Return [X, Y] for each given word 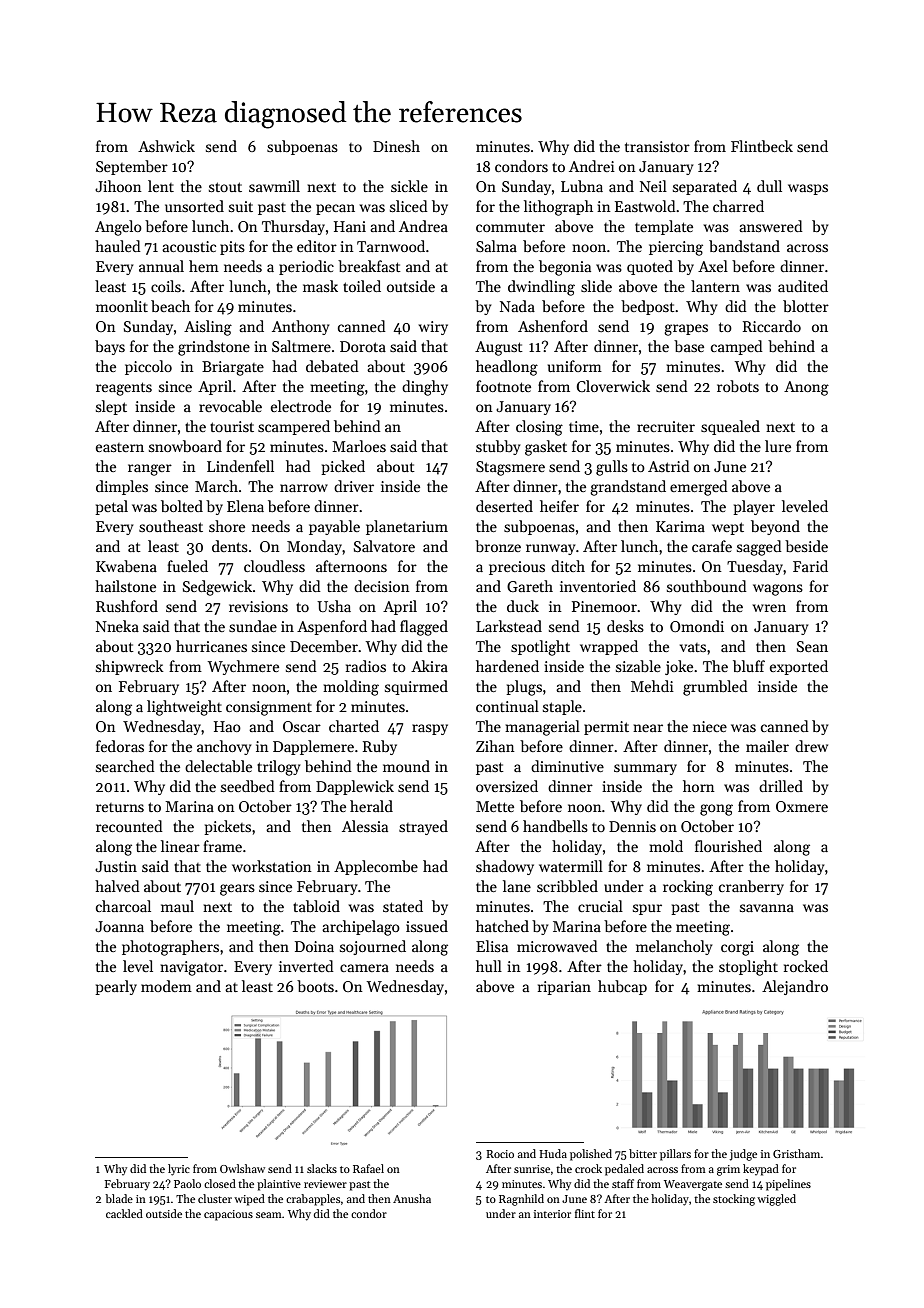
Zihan [495, 746]
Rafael [368, 1168]
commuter [510, 227]
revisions [258, 606]
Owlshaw [242, 1168]
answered [771, 226]
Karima [680, 526]
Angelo [118, 228]
